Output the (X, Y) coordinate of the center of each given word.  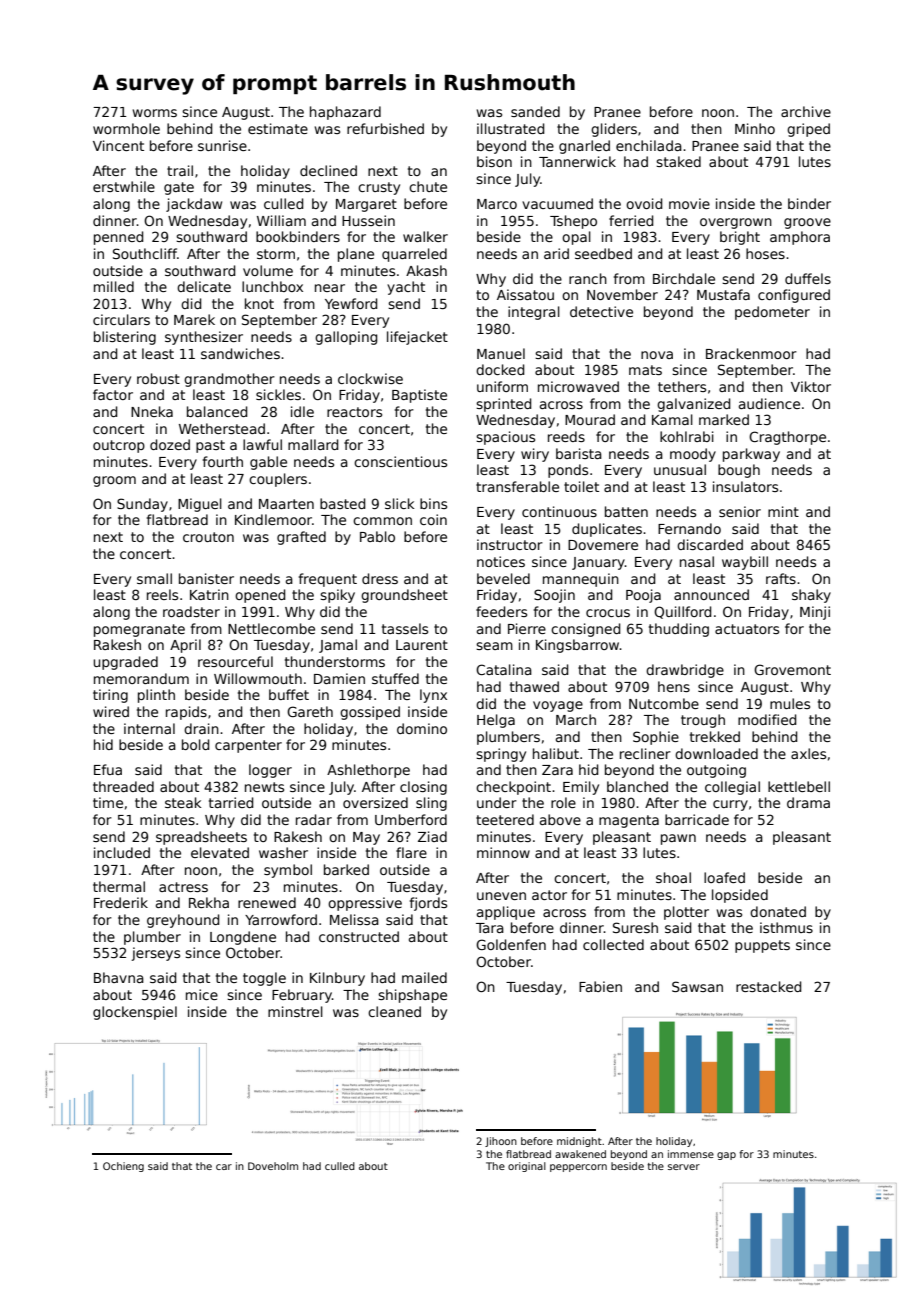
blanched (637, 786)
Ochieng (123, 1167)
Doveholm (273, 1166)
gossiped (370, 713)
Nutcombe (664, 703)
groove (807, 223)
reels (162, 594)
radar (314, 819)
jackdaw (194, 205)
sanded (535, 111)
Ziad (432, 836)
